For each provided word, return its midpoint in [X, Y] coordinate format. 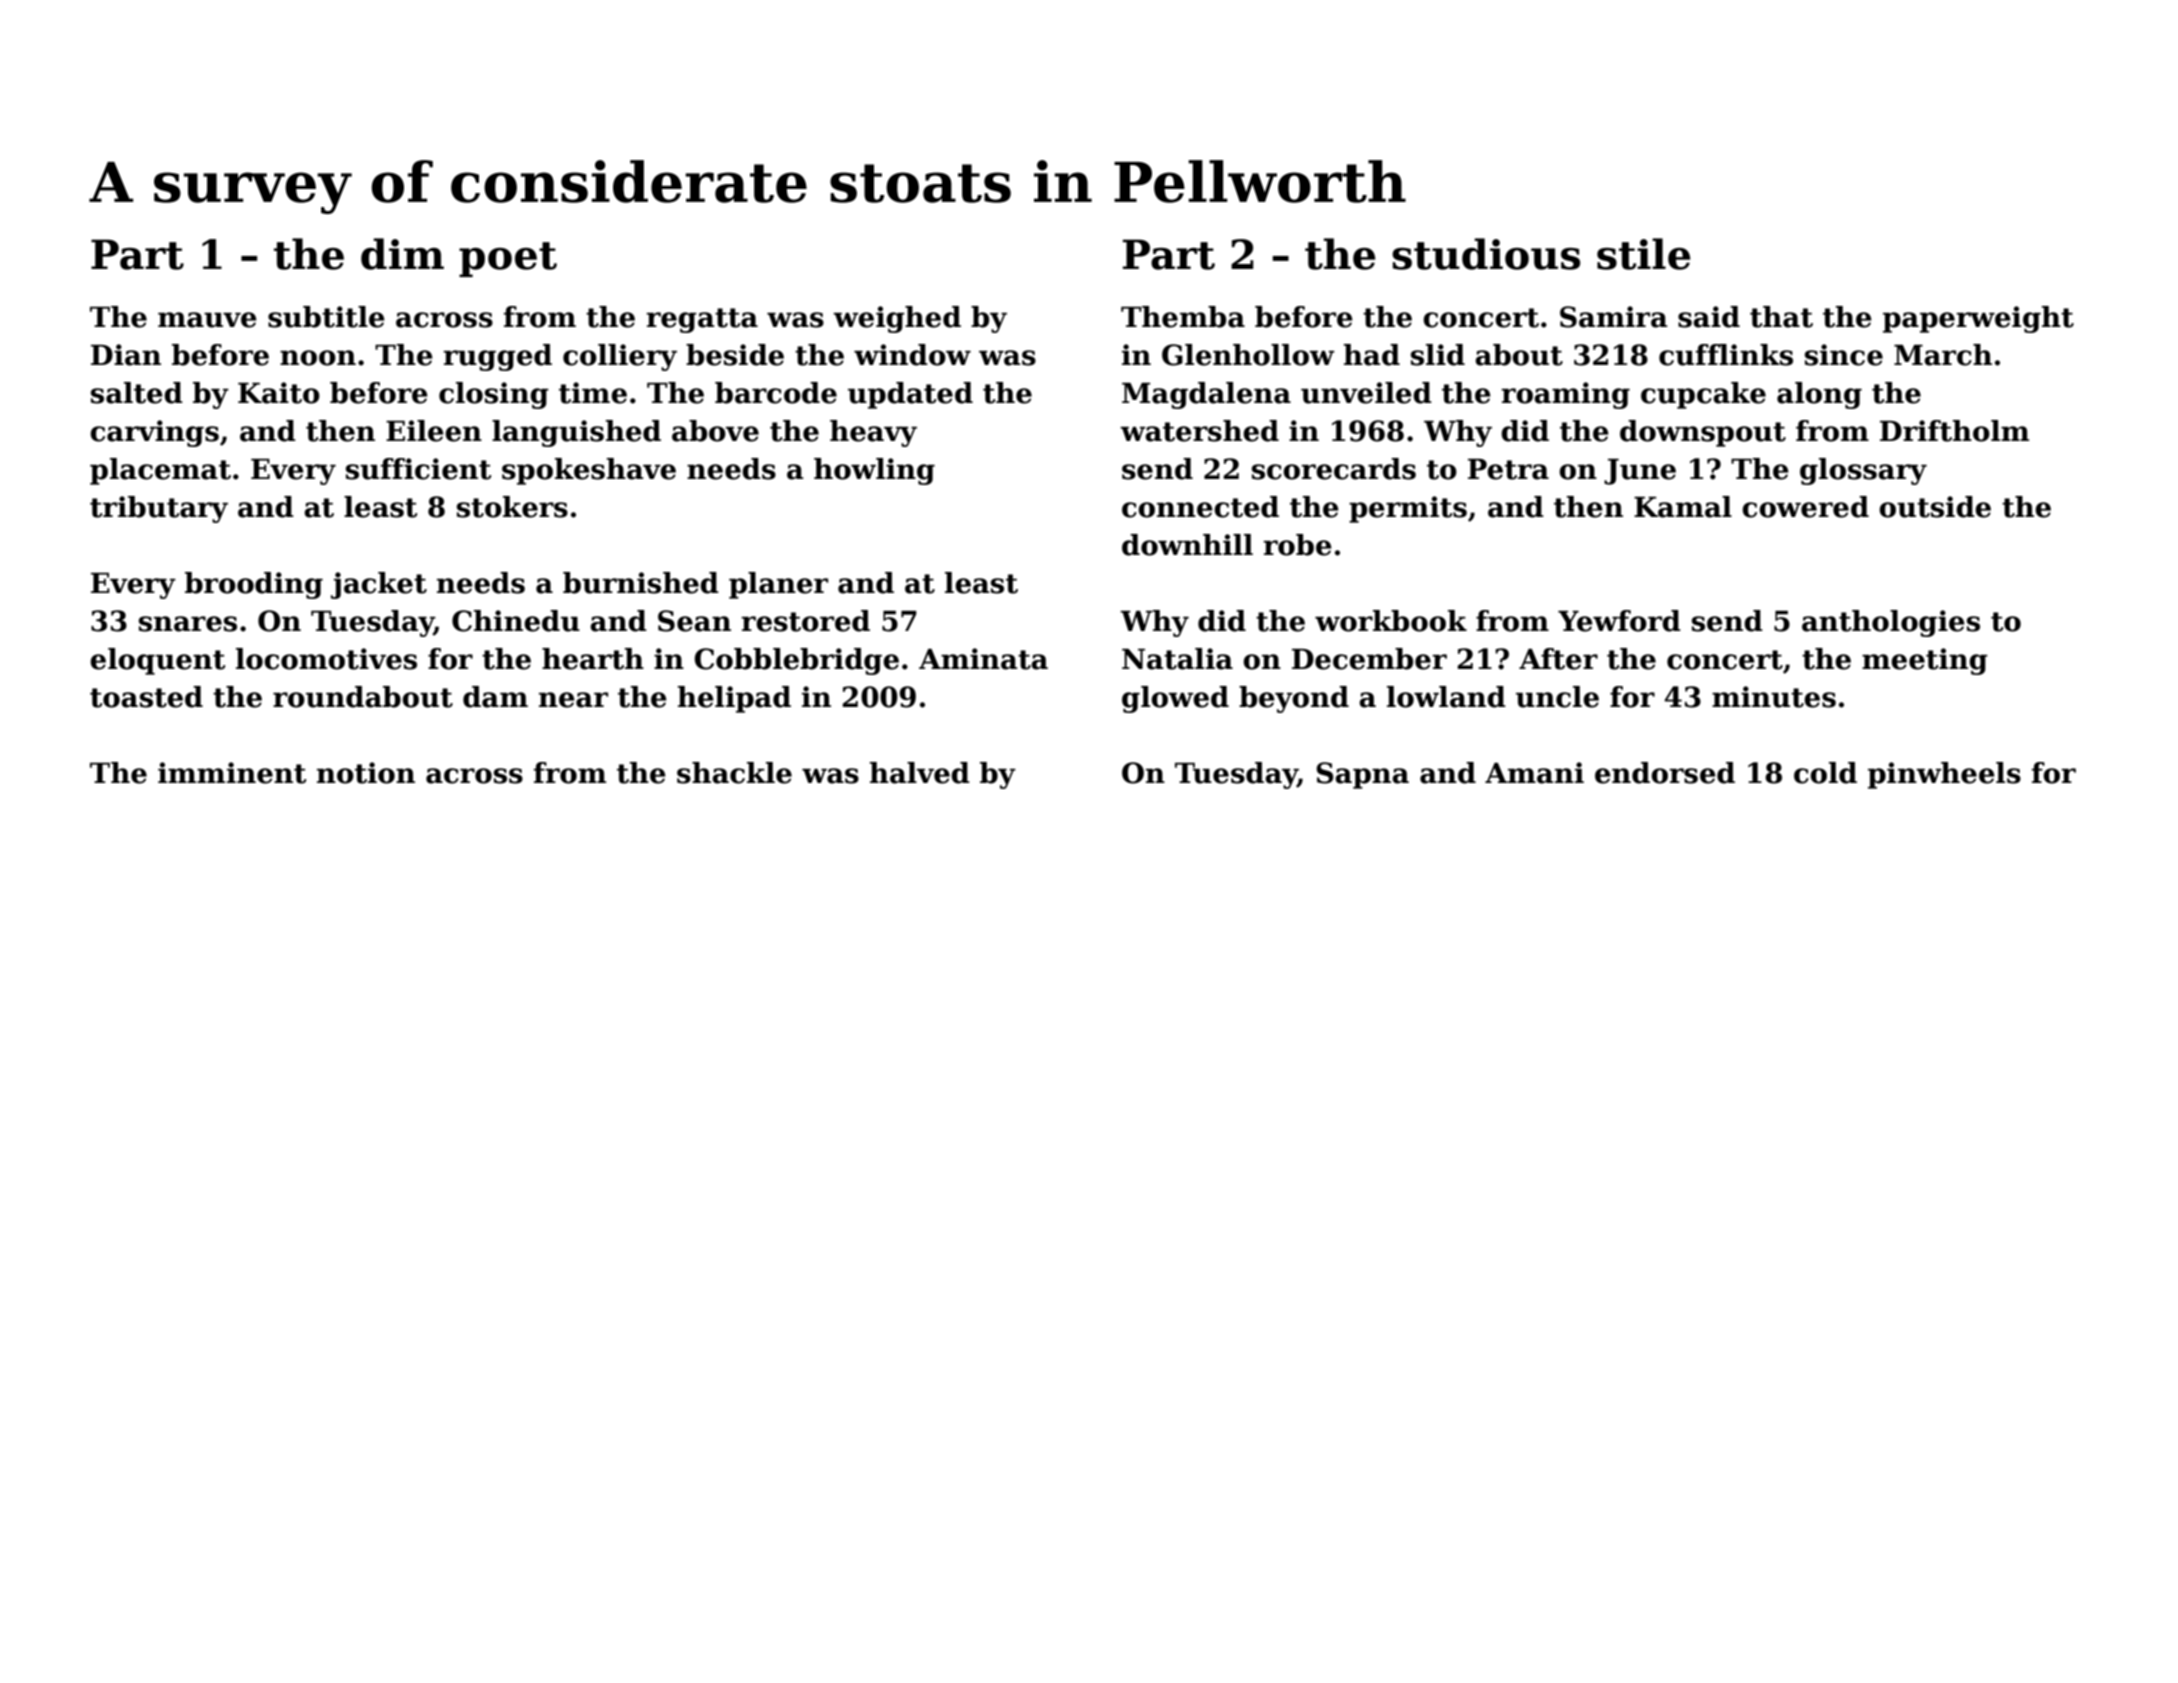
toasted [146, 697]
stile [1643, 254]
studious [1486, 254]
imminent [232, 773]
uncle [1557, 697]
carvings [154, 433]
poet [508, 259]
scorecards [1334, 469]
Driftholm [1954, 431]
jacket [379, 585]
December [1369, 659]
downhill [1187, 545]
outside [1935, 507]
